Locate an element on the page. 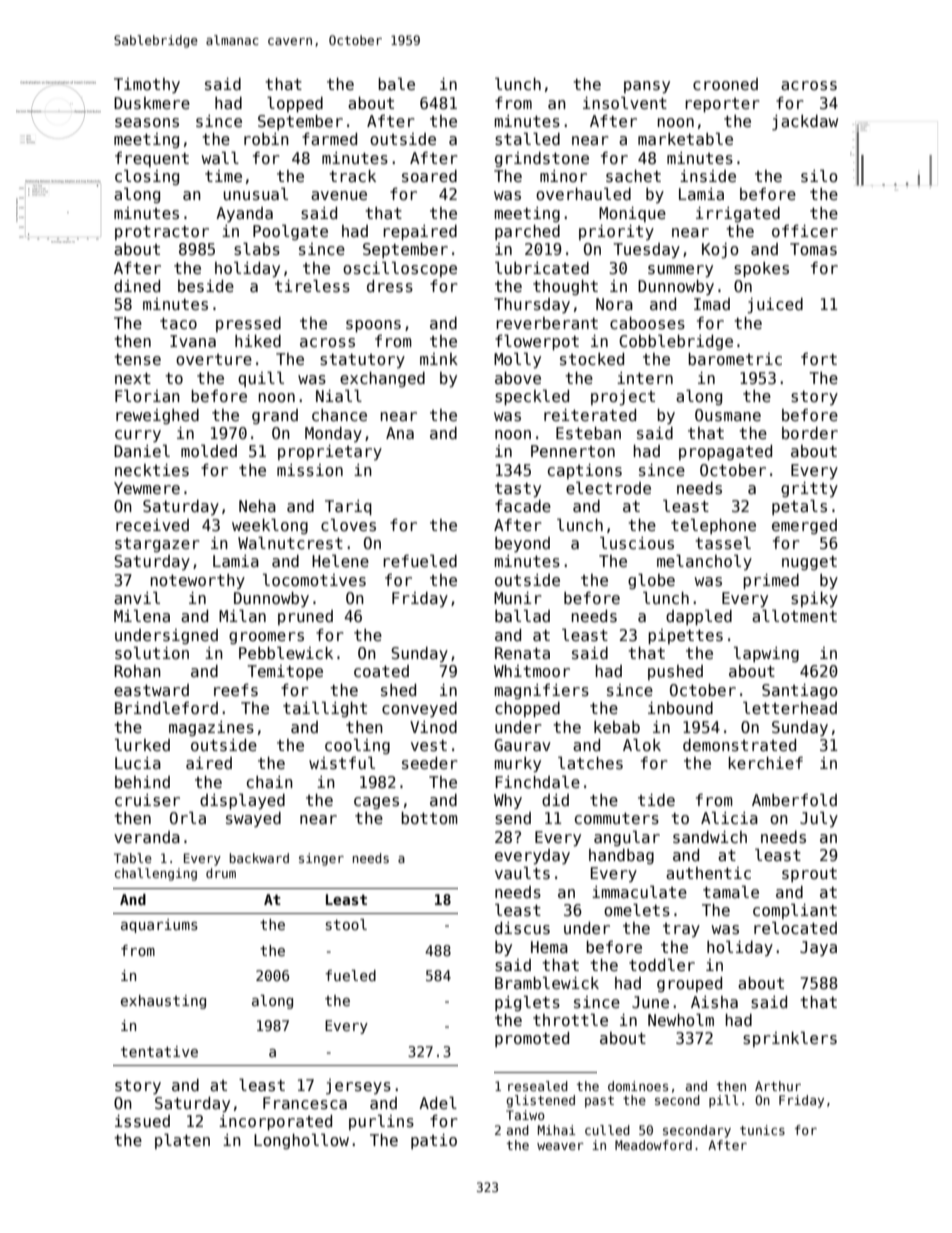  nugget is located at coordinates (809, 563).
